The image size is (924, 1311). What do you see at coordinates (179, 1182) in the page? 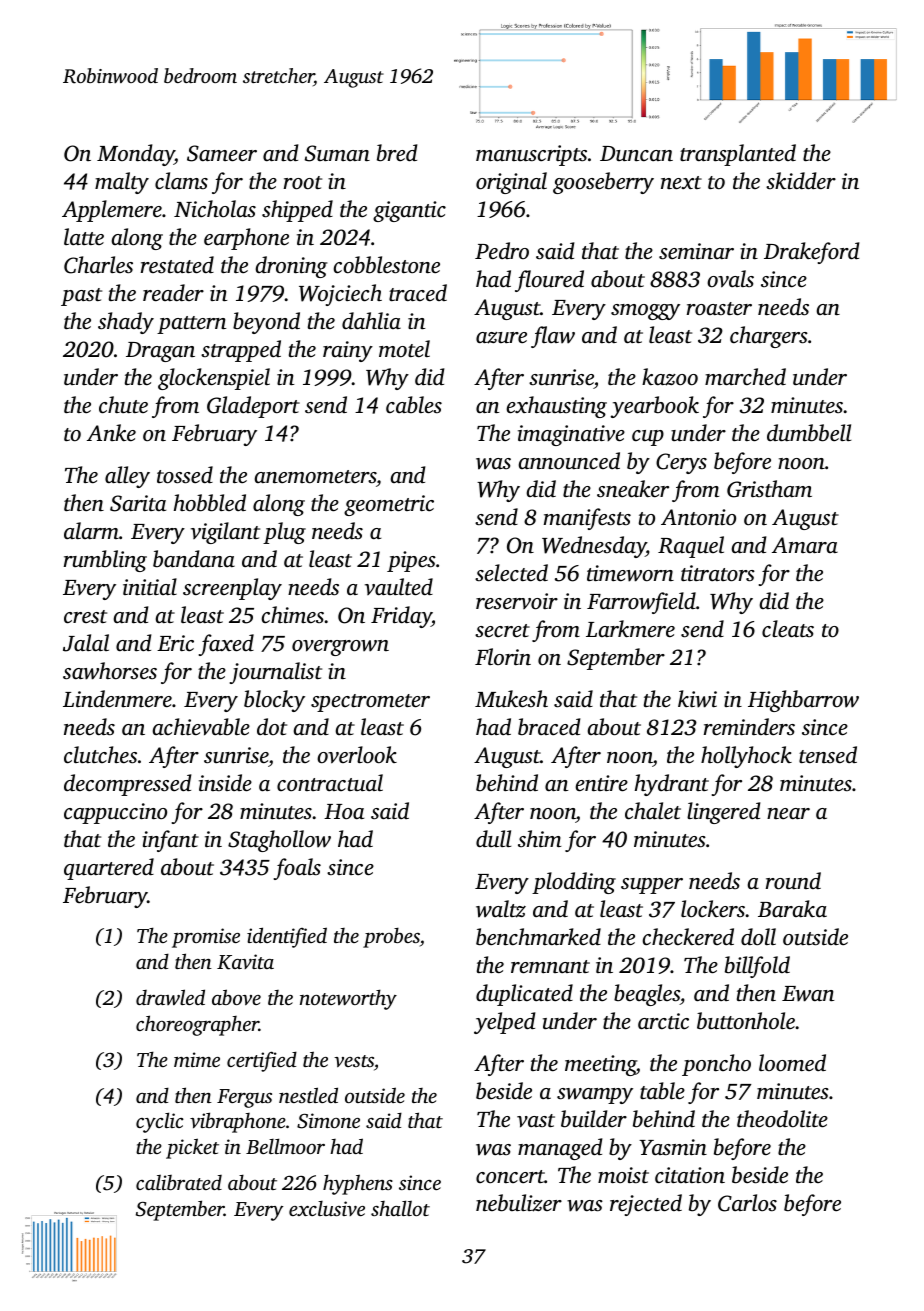
I see `calibrated` at bounding box center [179, 1182].
